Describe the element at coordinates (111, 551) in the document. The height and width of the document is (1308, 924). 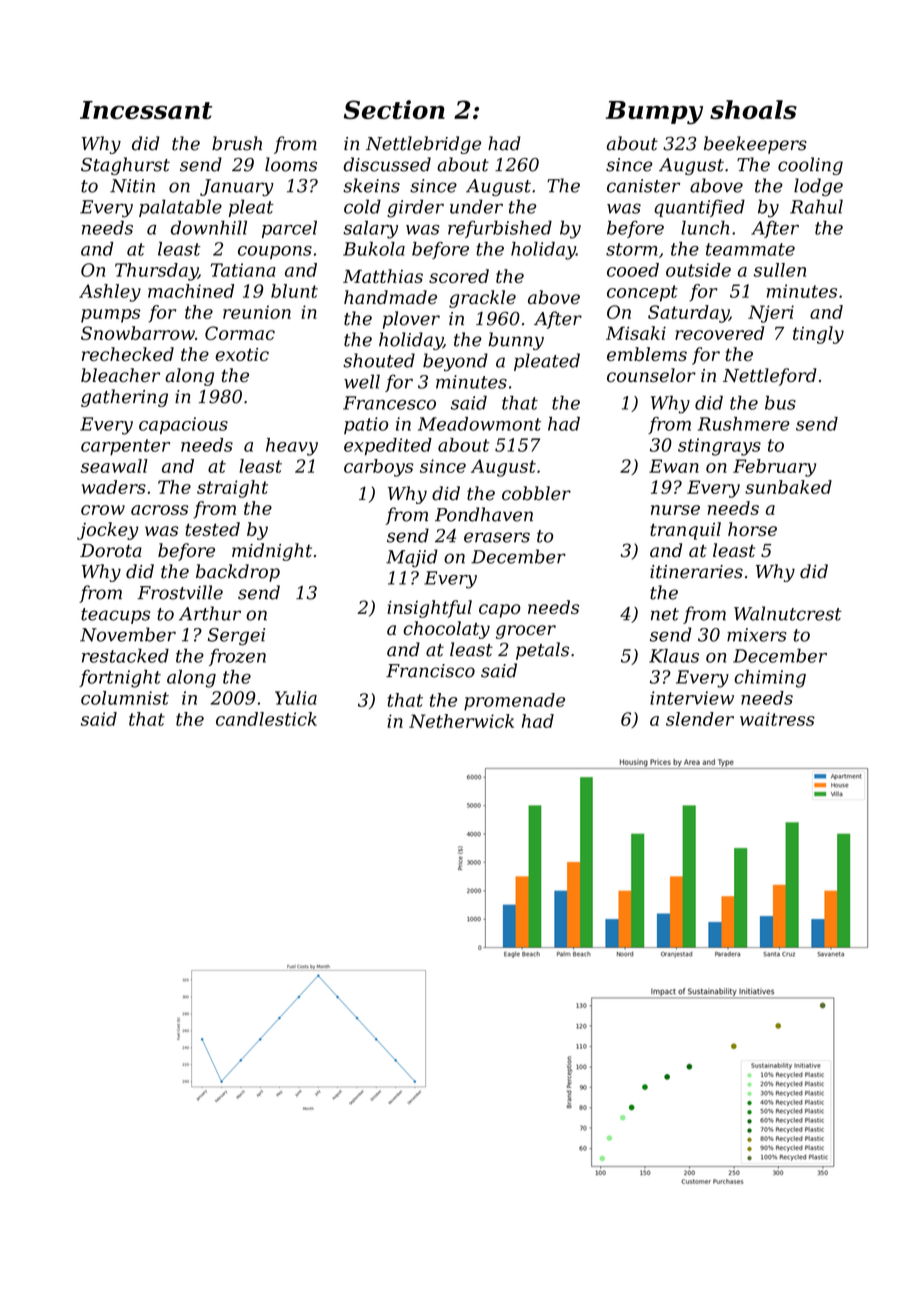
I see `Dorota` at that location.
